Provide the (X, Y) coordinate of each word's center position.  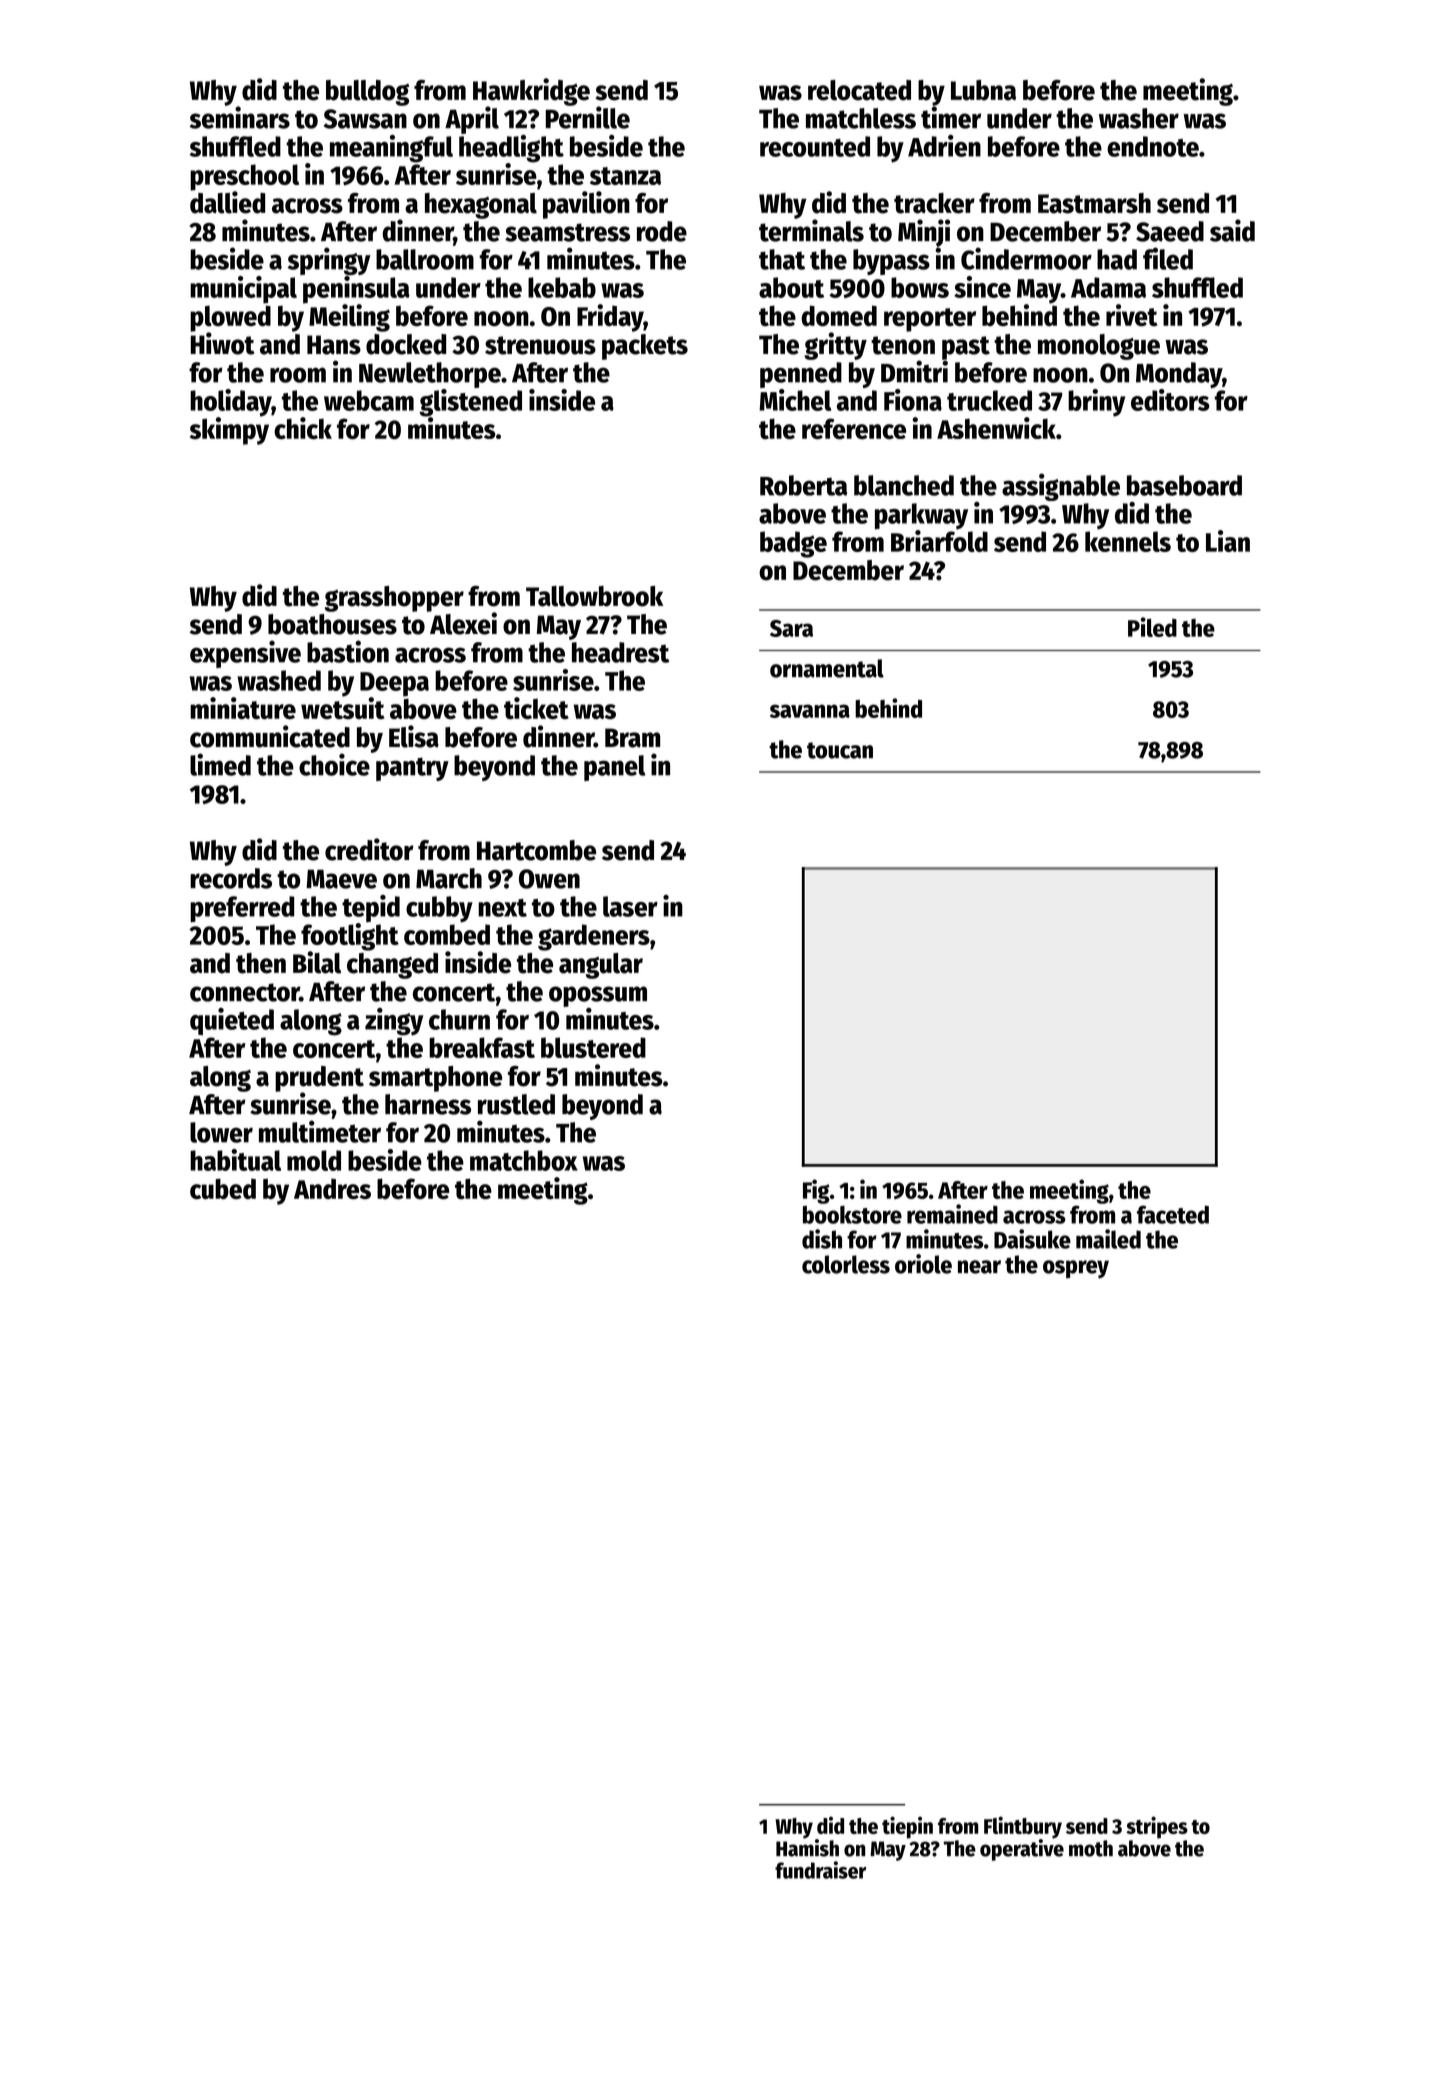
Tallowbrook (594, 596)
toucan (840, 750)
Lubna (983, 90)
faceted (1173, 1214)
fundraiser (820, 1870)
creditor (369, 849)
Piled (1152, 627)
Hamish (807, 1848)
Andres (332, 1188)
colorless (846, 1264)
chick (303, 428)
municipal (243, 290)
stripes (1157, 1827)
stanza (625, 176)
